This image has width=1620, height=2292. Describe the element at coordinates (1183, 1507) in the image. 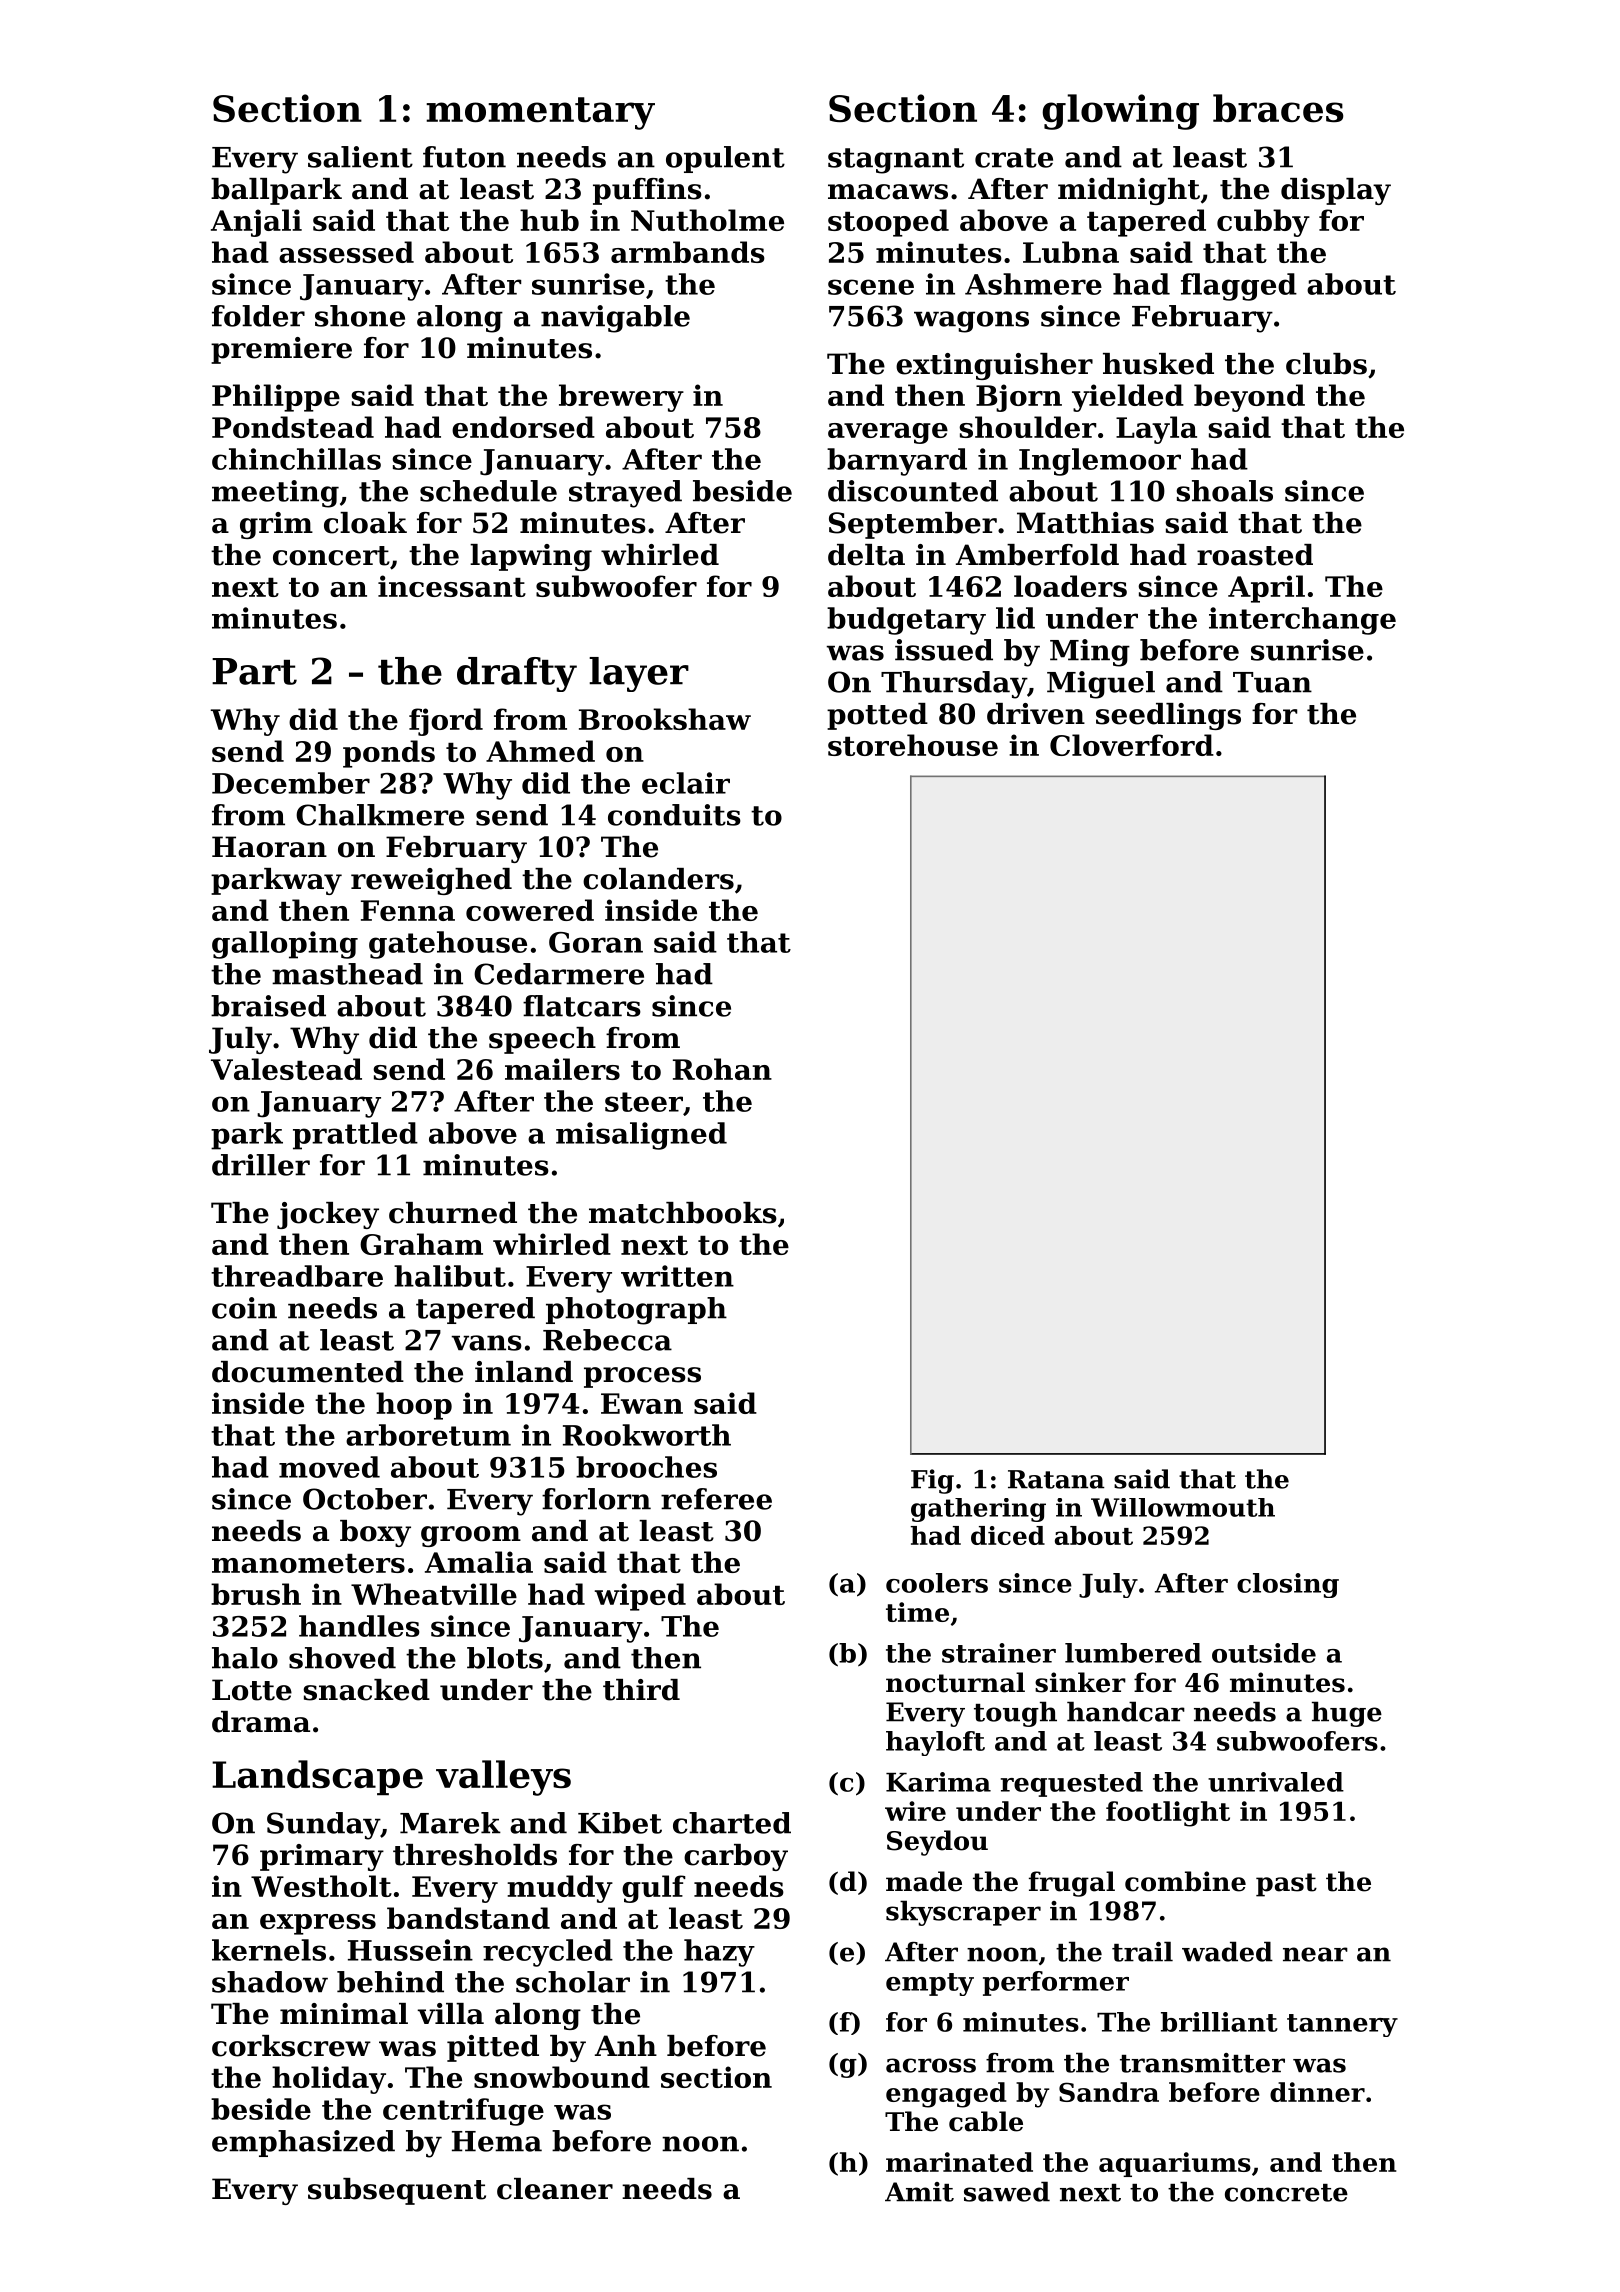

I see `Willowmouth` at that location.
